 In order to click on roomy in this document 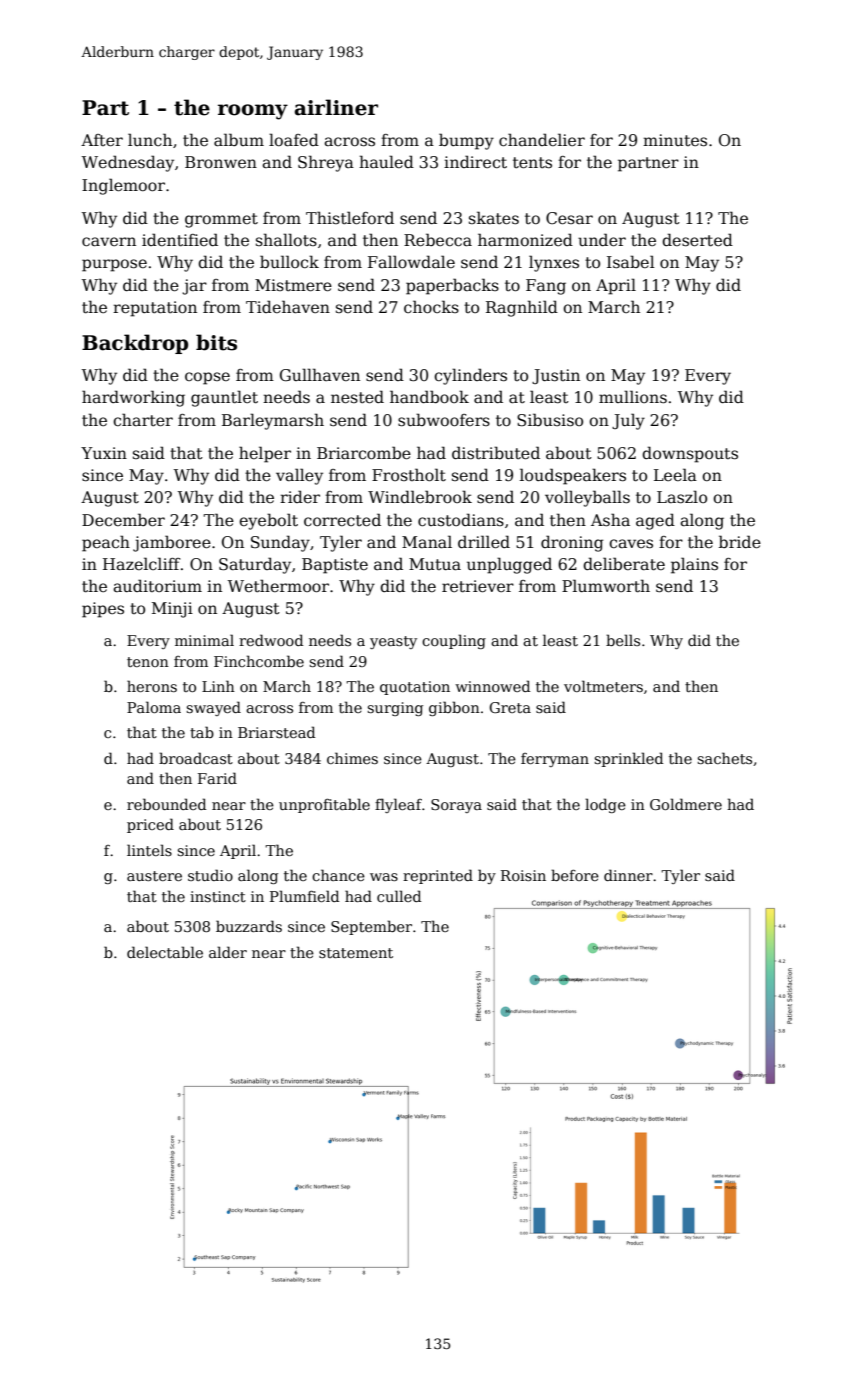, I will do `click(253, 112)`.
